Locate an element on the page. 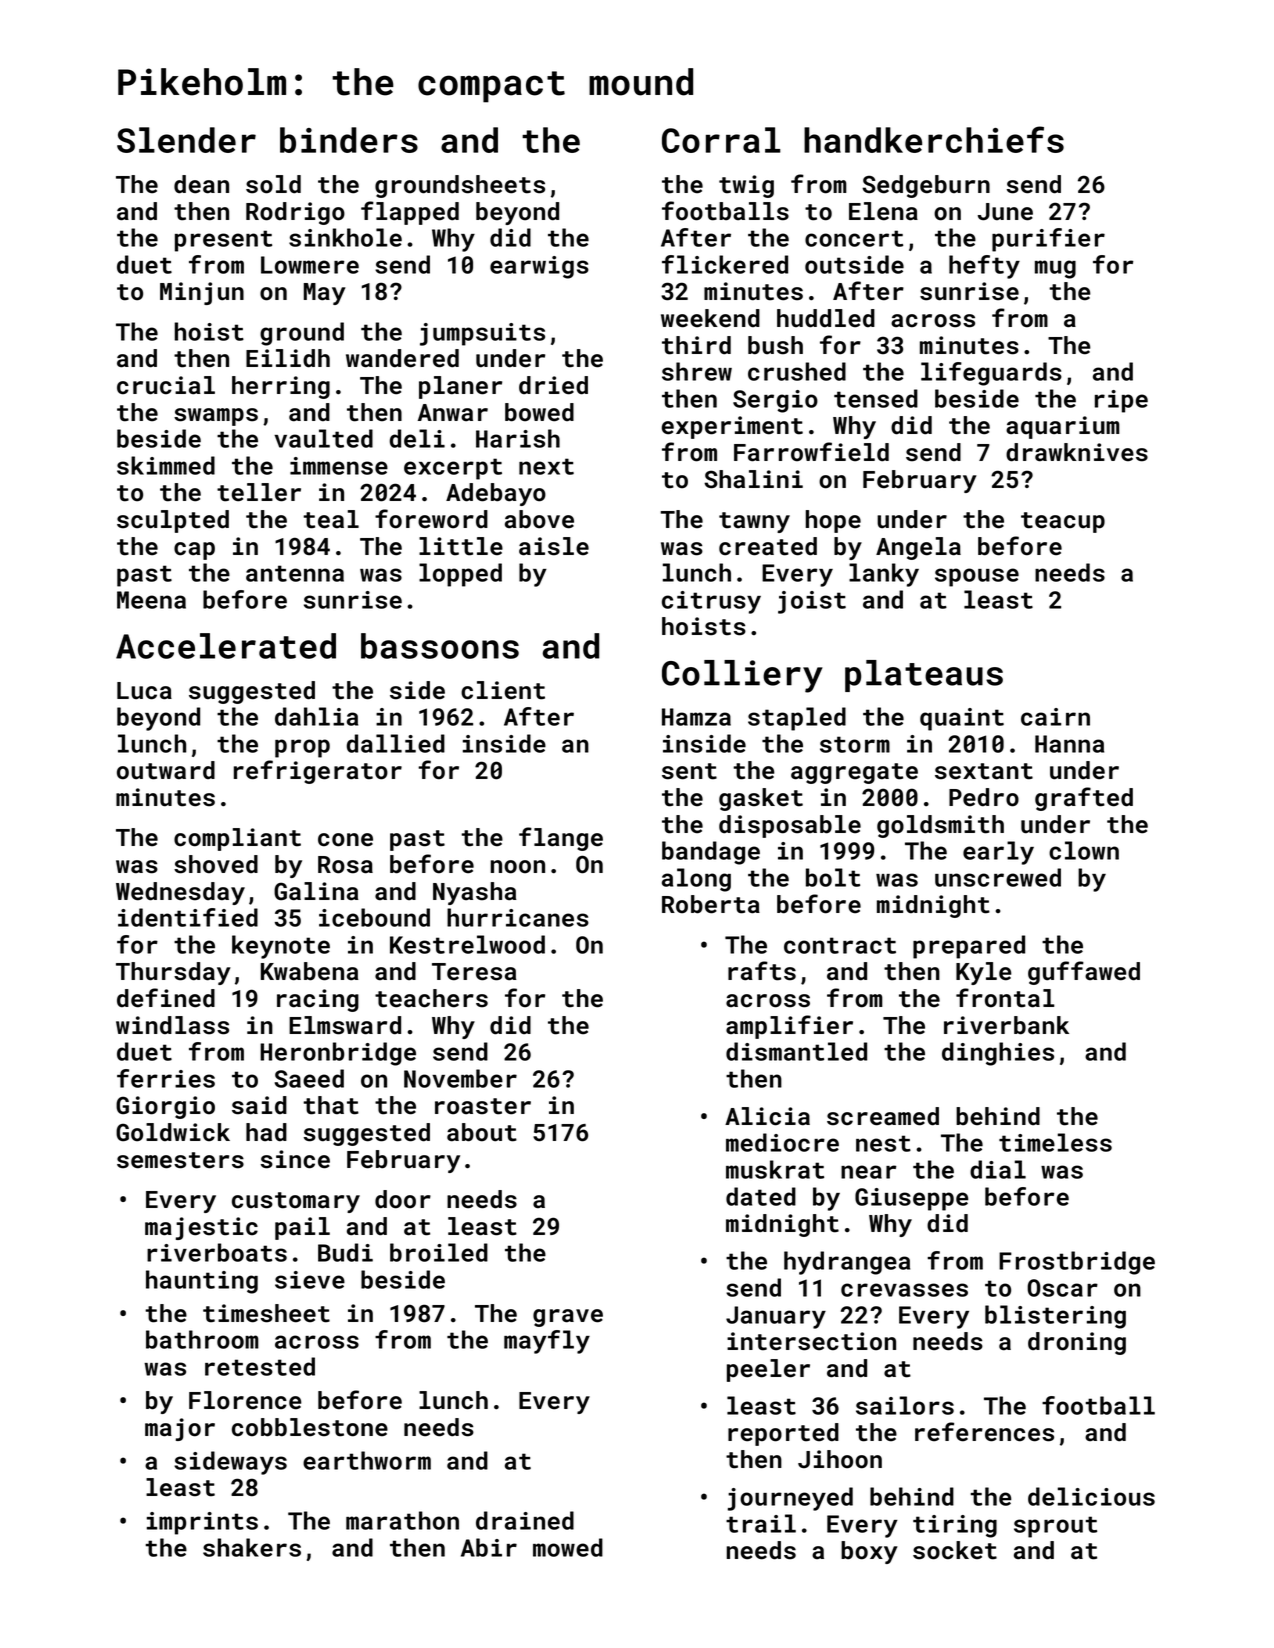 The width and height of the document is (1274, 1648). Harish is located at coordinates (518, 438).
